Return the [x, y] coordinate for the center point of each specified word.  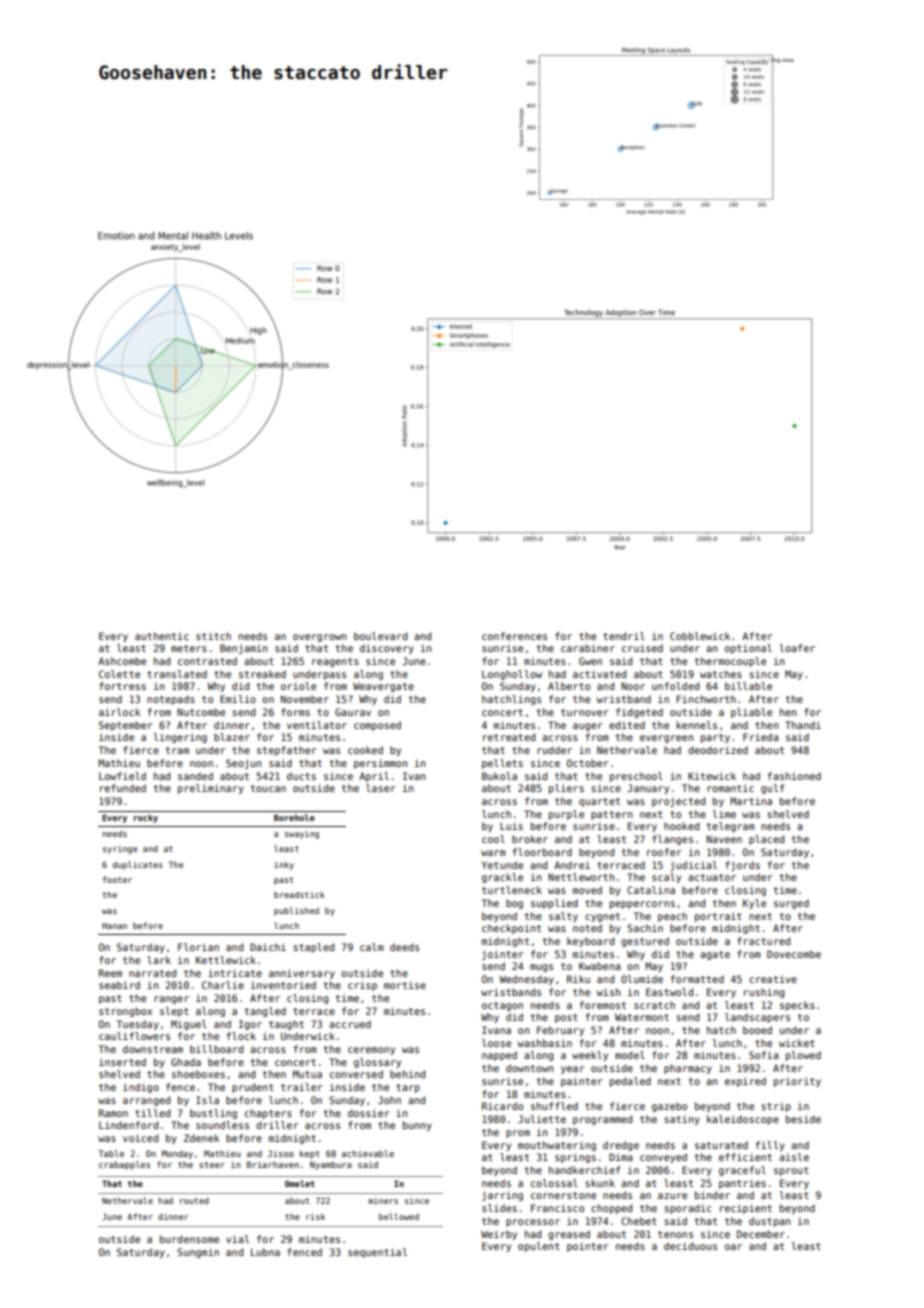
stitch [213, 636]
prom [518, 1134]
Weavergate [383, 687]
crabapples [124, 1165]
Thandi [803, 725]
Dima [621, 1157]
